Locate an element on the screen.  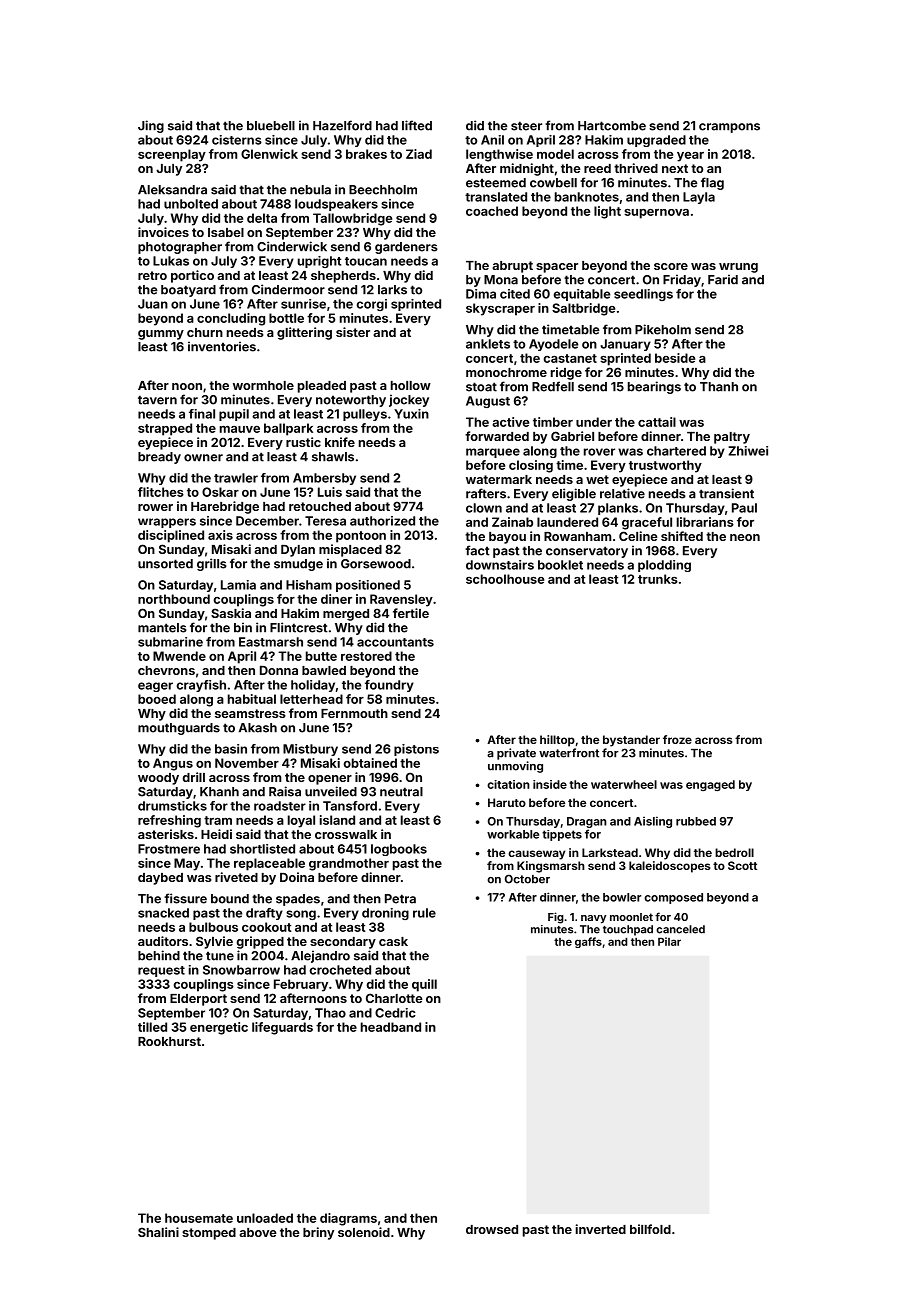
Thanh is located at coordinates (719, 387).
